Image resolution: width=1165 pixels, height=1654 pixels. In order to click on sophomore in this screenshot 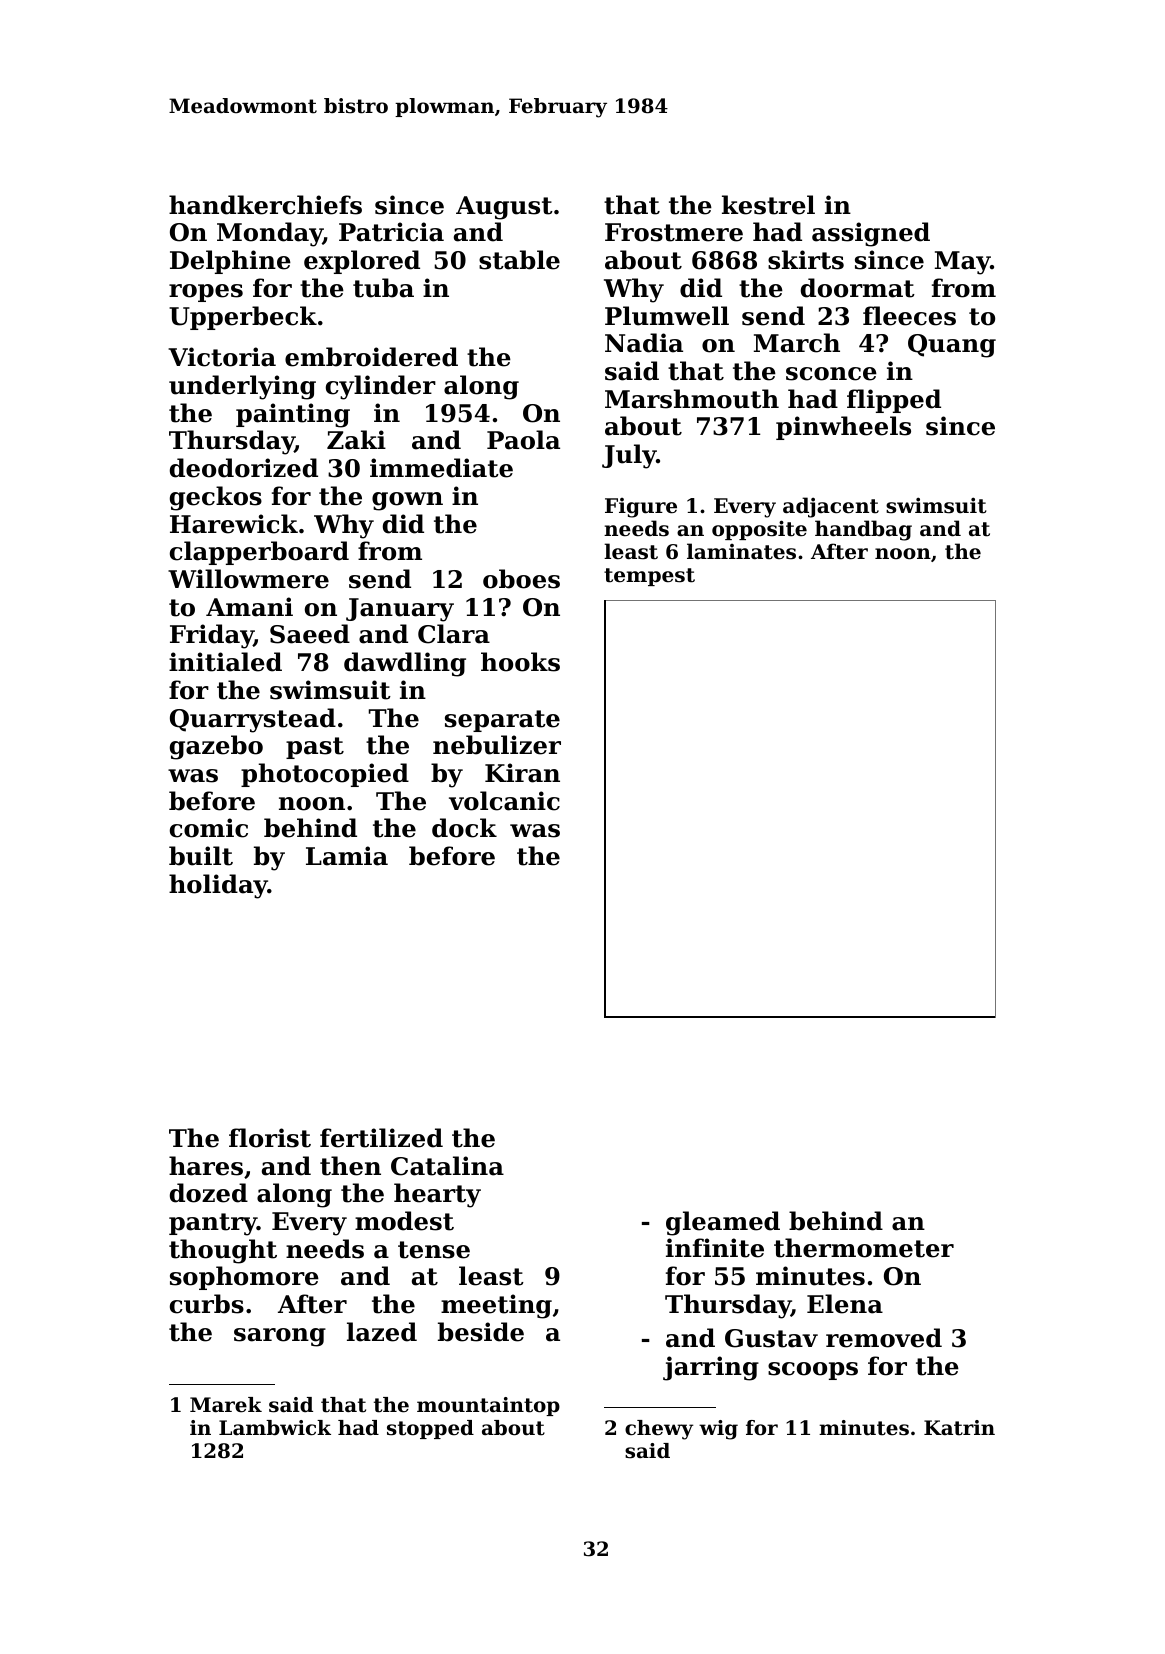, I will do `click(244, 1278)`.
